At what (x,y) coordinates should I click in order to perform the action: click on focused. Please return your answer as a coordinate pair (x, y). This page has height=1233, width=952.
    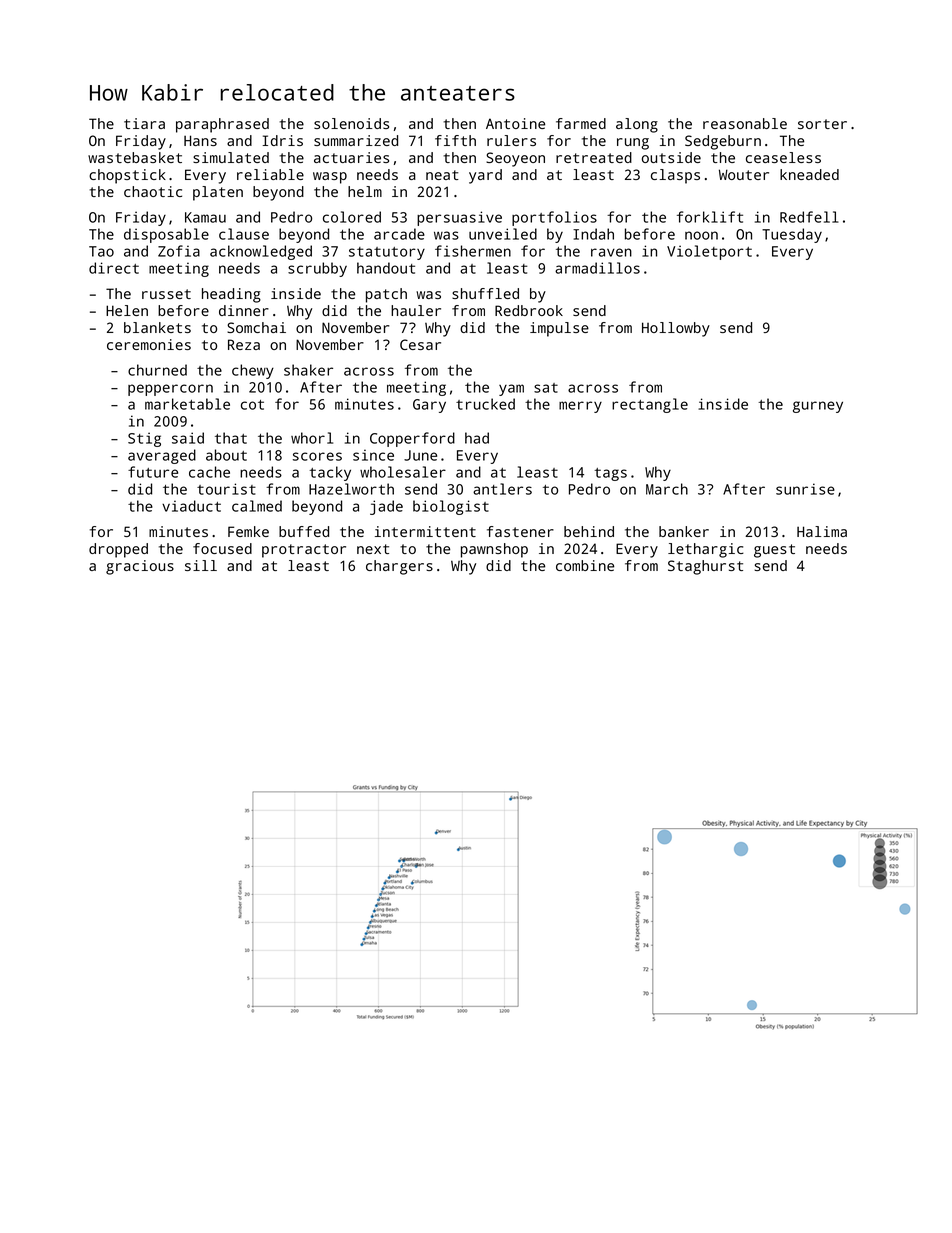
    Looking at the image, I should click on (222, 548).
